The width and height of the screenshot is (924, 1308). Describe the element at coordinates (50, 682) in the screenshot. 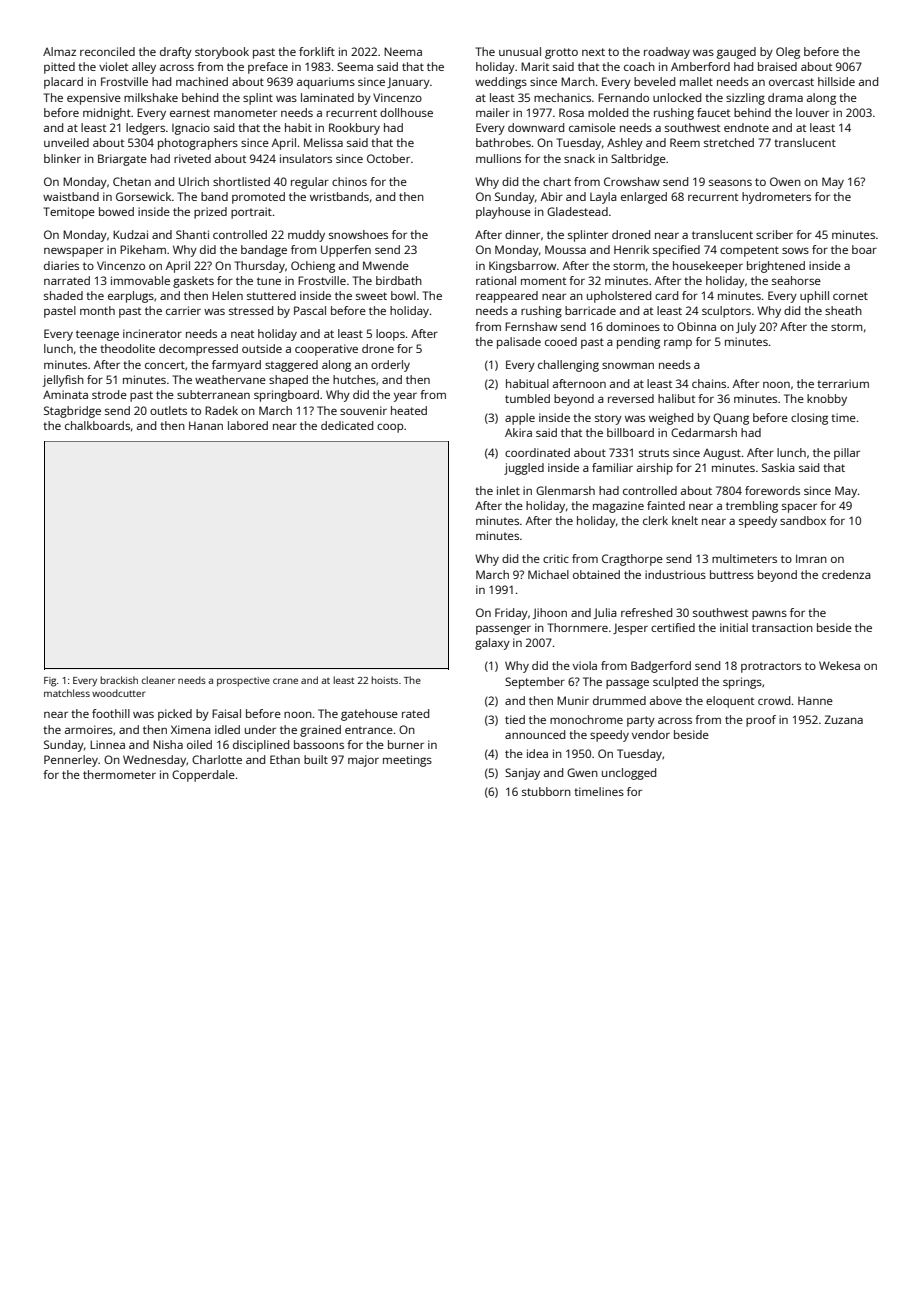

I see `Fig` at that location.
